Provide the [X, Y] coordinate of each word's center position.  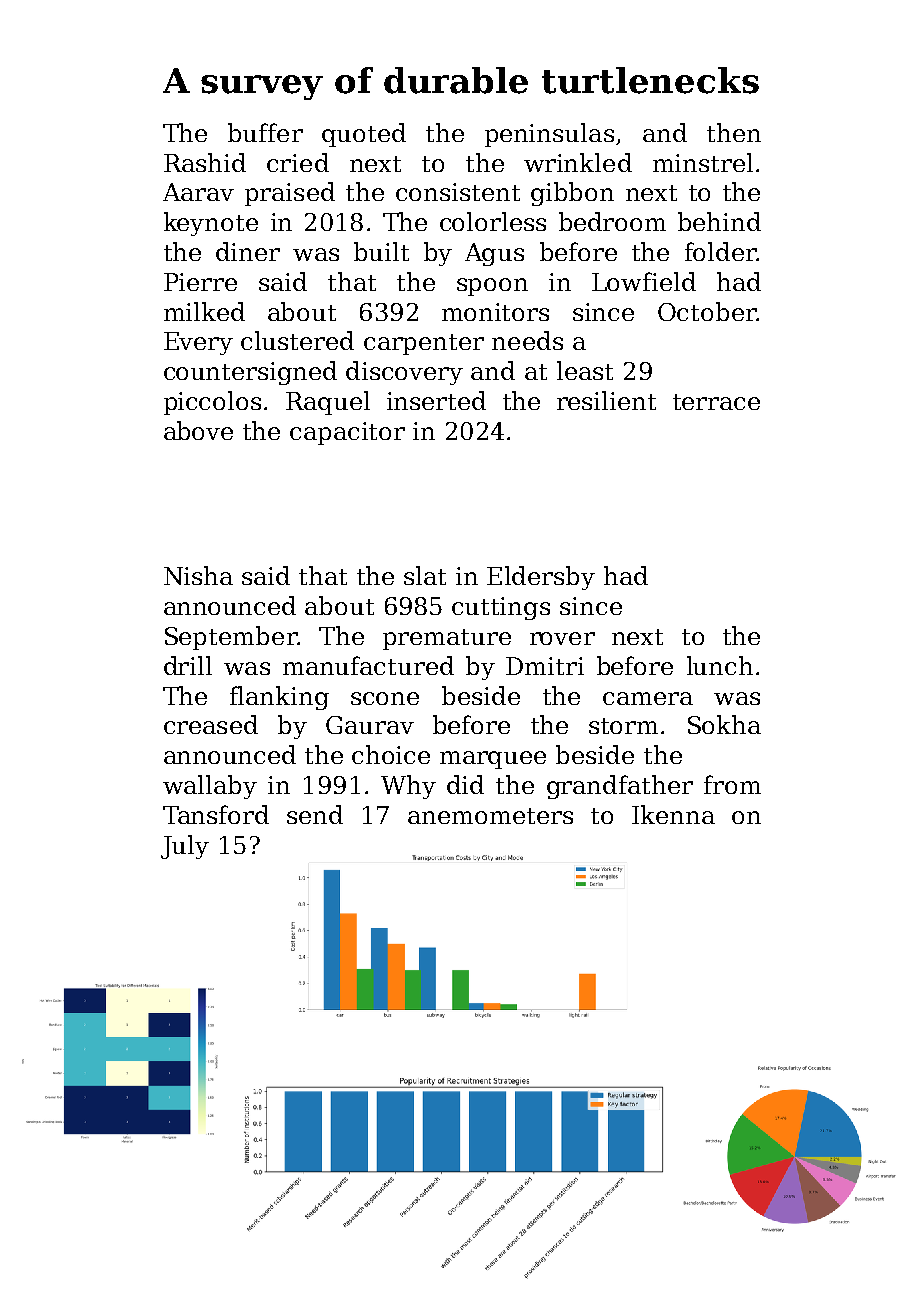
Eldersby [541, 578]
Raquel [328, 403]
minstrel [703, 162]
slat [425, 575]
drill [188, 665]
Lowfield [644, 281]
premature [447, 639]
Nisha [198, 575]
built [381, 251]
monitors [495, 312]
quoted [364, 135]
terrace [716, 402]
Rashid [205, 162]
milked [204, 311]
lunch [720, 665]
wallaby [210, 787]
